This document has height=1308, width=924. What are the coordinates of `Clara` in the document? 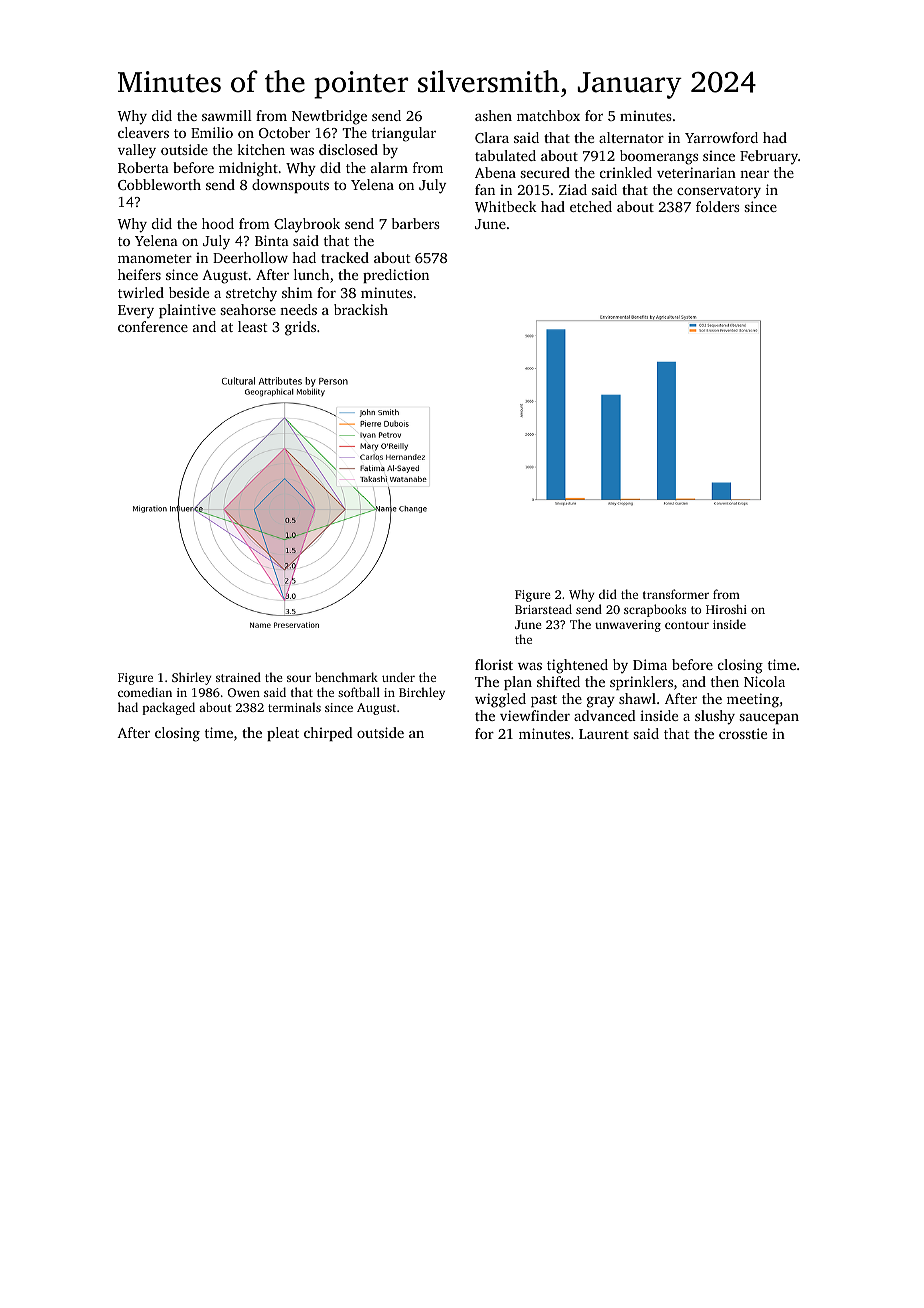 It's located at (492, 137).
